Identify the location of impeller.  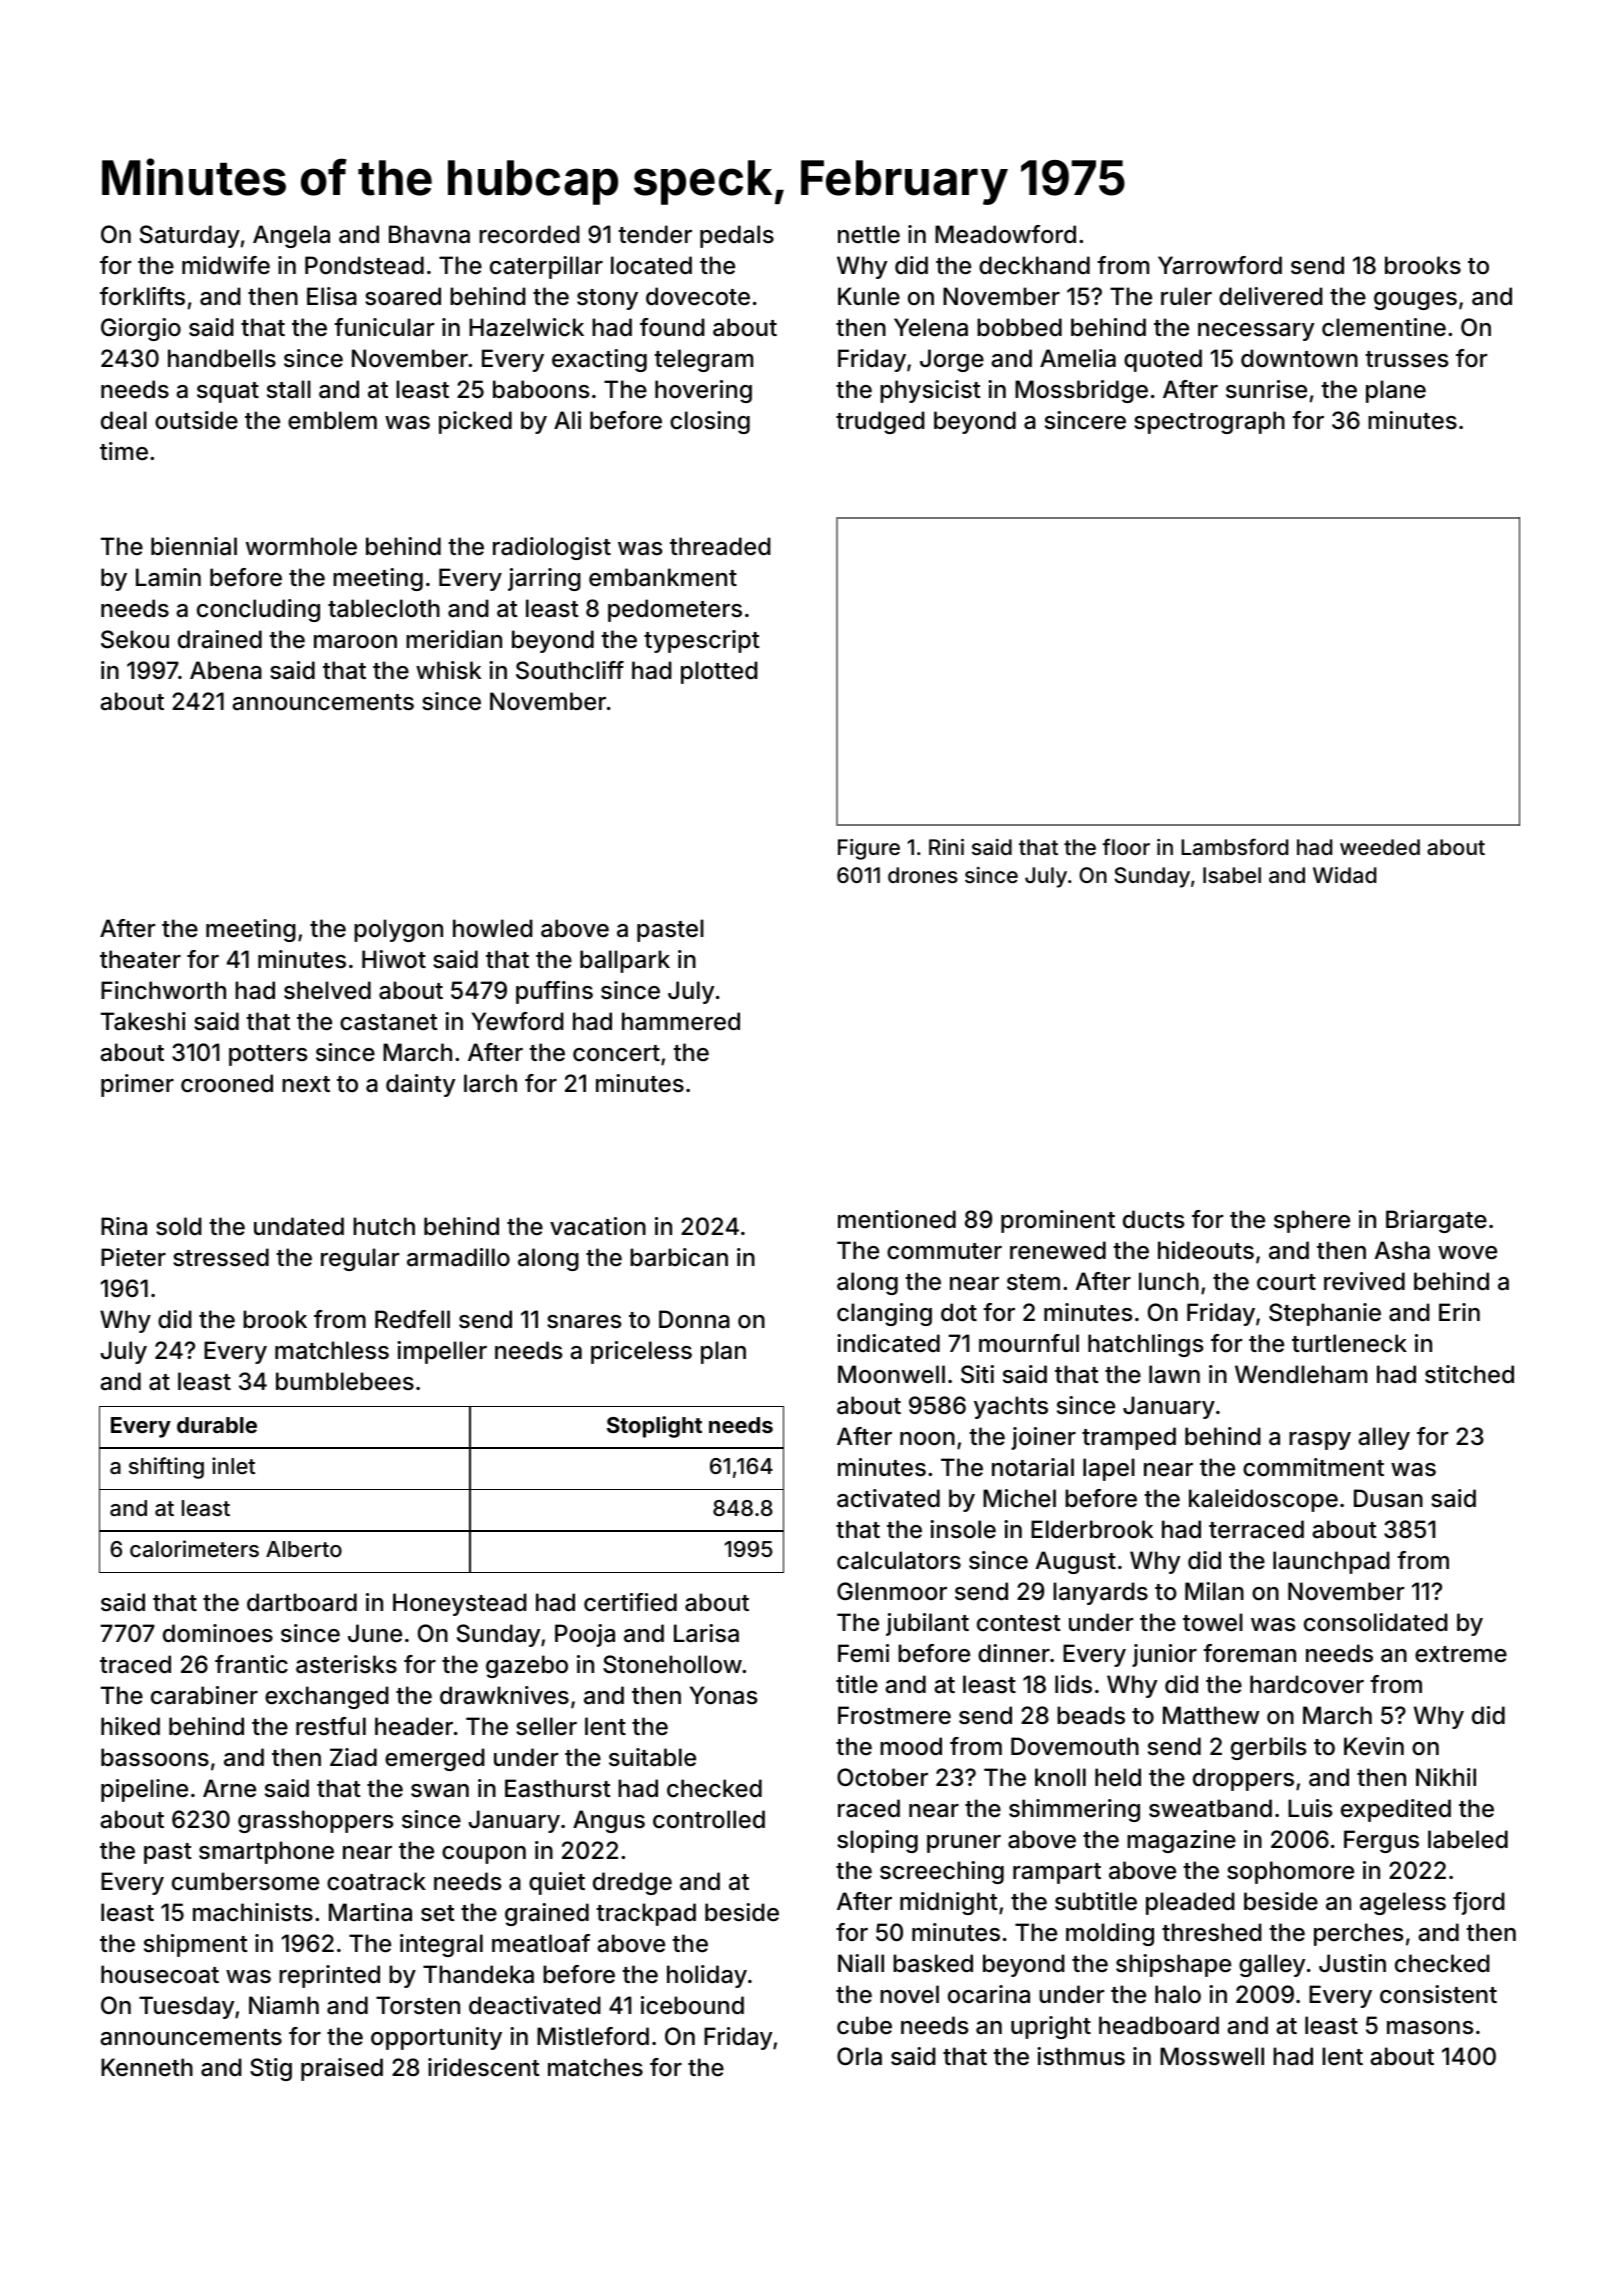
(442, 1352).
